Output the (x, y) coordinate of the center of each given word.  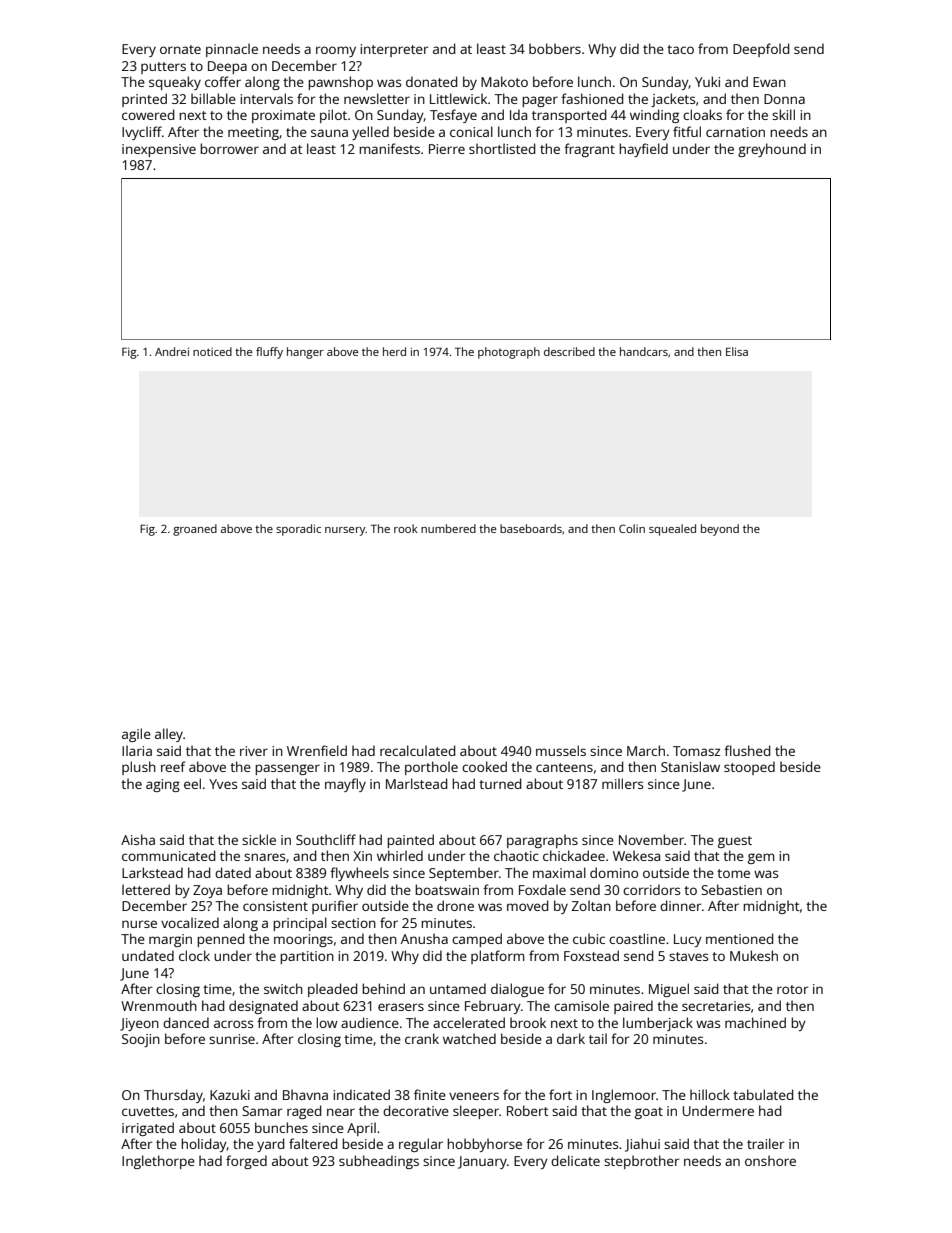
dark (571, 1038)
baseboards (531, 528)
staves (688, 956)
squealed (672, 530)
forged (246, 1162)
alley (169, 735)
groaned (195, 530)
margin (170, 940)
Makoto (504, 81)
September (464, 874)
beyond (720, 530)
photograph (509, 353)
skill (783, 114)
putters (163, 68)
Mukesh (754, 955)
